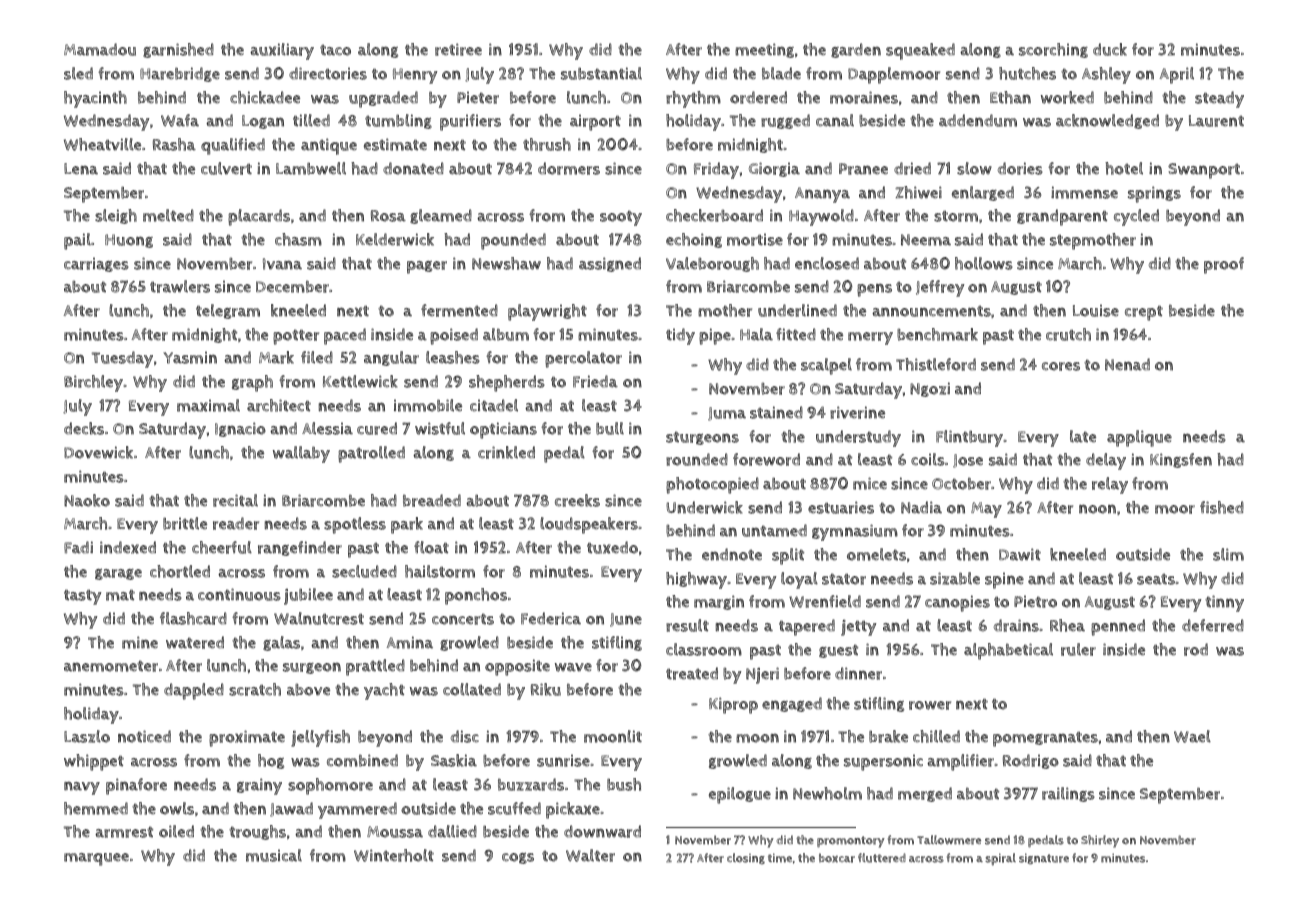 This screenshot has height=924, width=1308. I want to click on tasty, so click(82, 597).
